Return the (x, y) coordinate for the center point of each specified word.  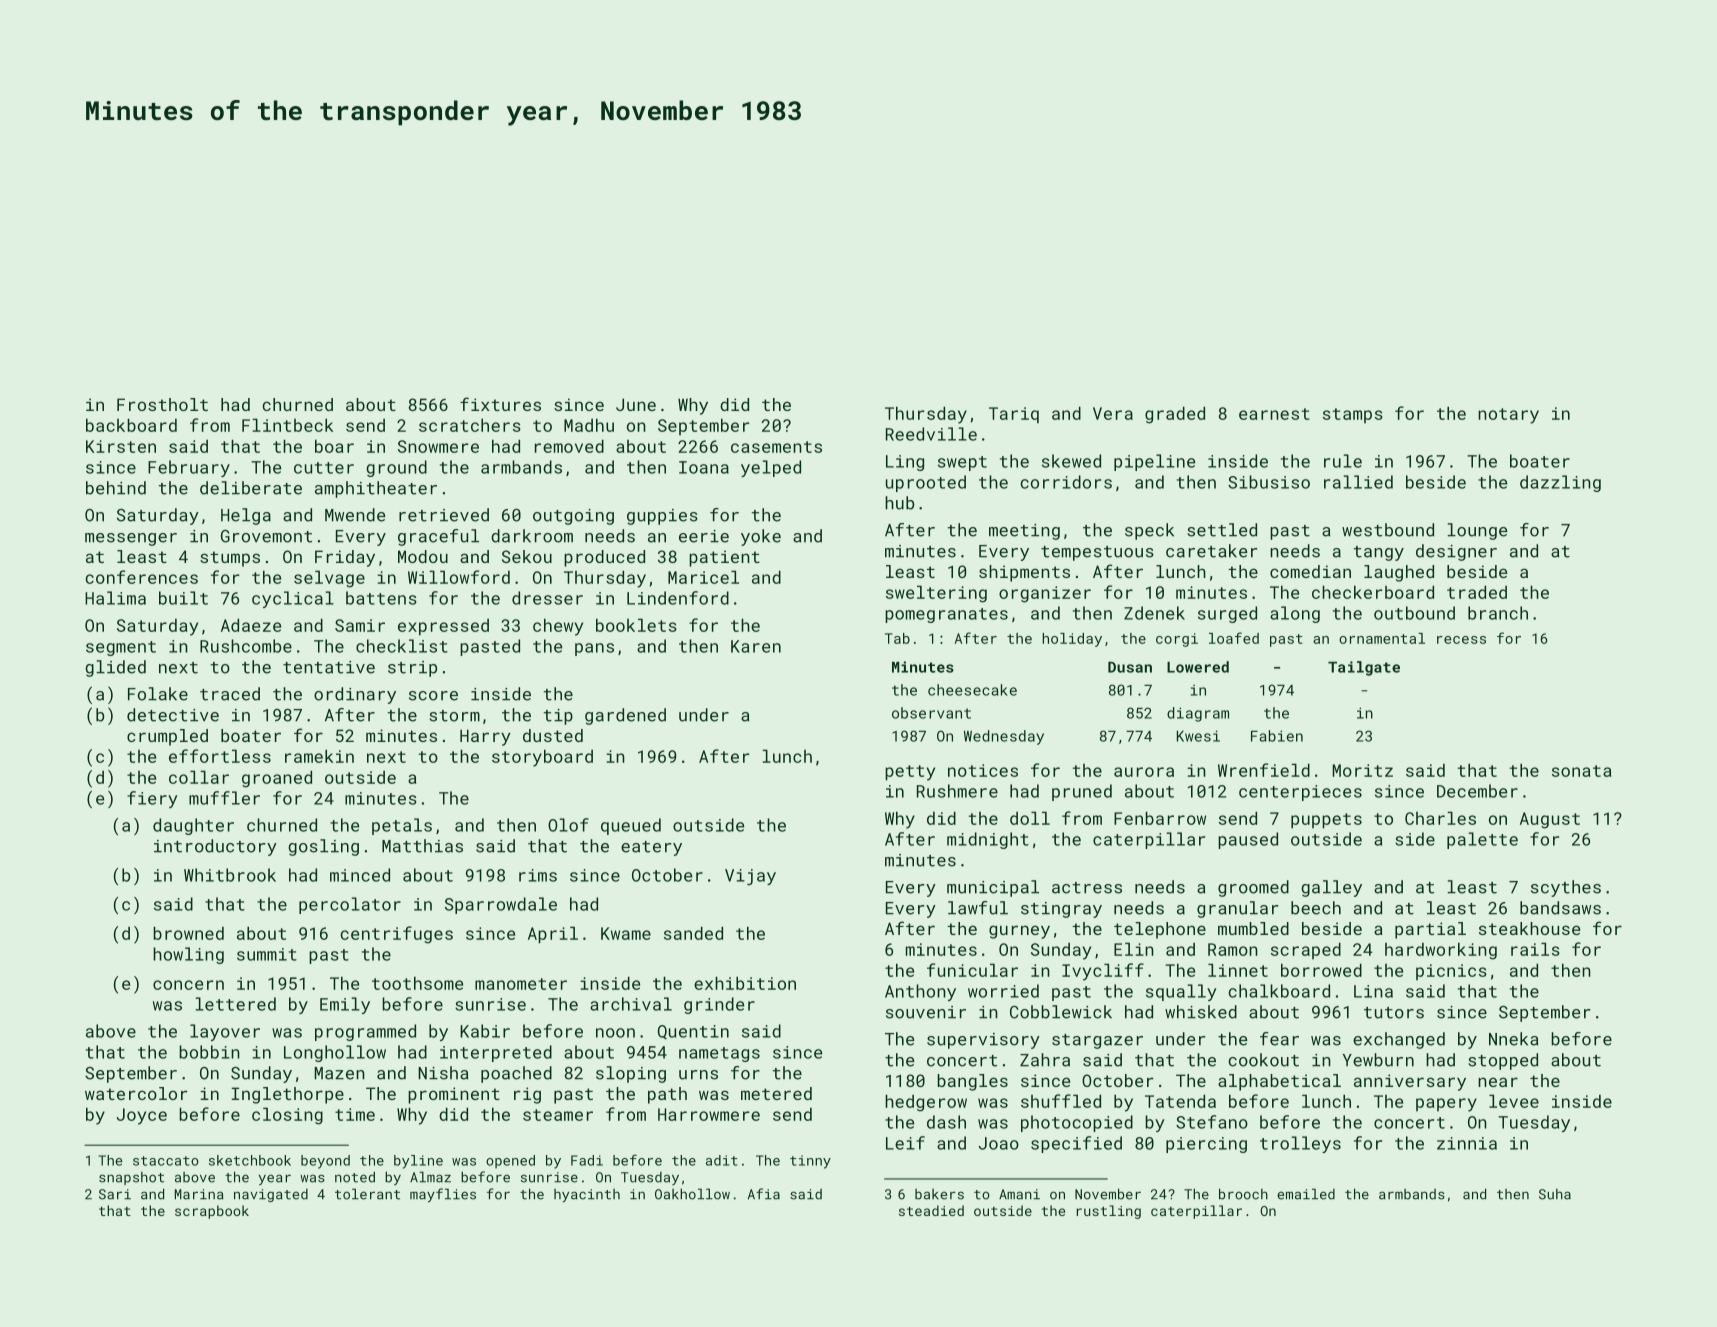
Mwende (355, 515)
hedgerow (926, 1103)
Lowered (1198, 667)
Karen (756, 646)
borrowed (1321, 970)
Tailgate (1364, 668)
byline (418, 1162)
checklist (402, 646)
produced (604, 558)
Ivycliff (1103, 972)
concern (188, 985)
